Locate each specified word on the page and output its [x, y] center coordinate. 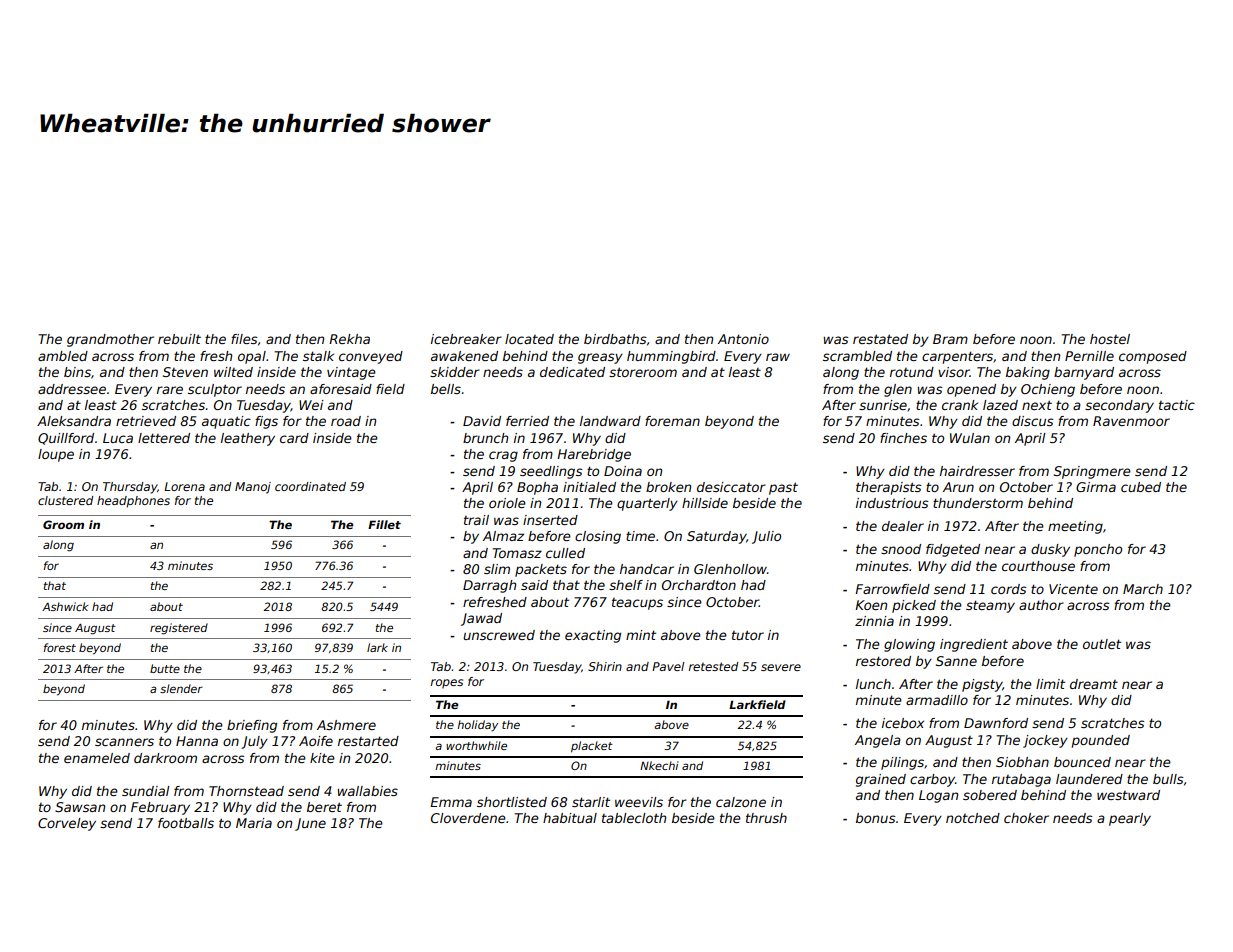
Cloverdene [468, 818]
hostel [1110, 339]
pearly [1130, 819]
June [310, 824]
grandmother [110, 340]
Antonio [743, 339]
